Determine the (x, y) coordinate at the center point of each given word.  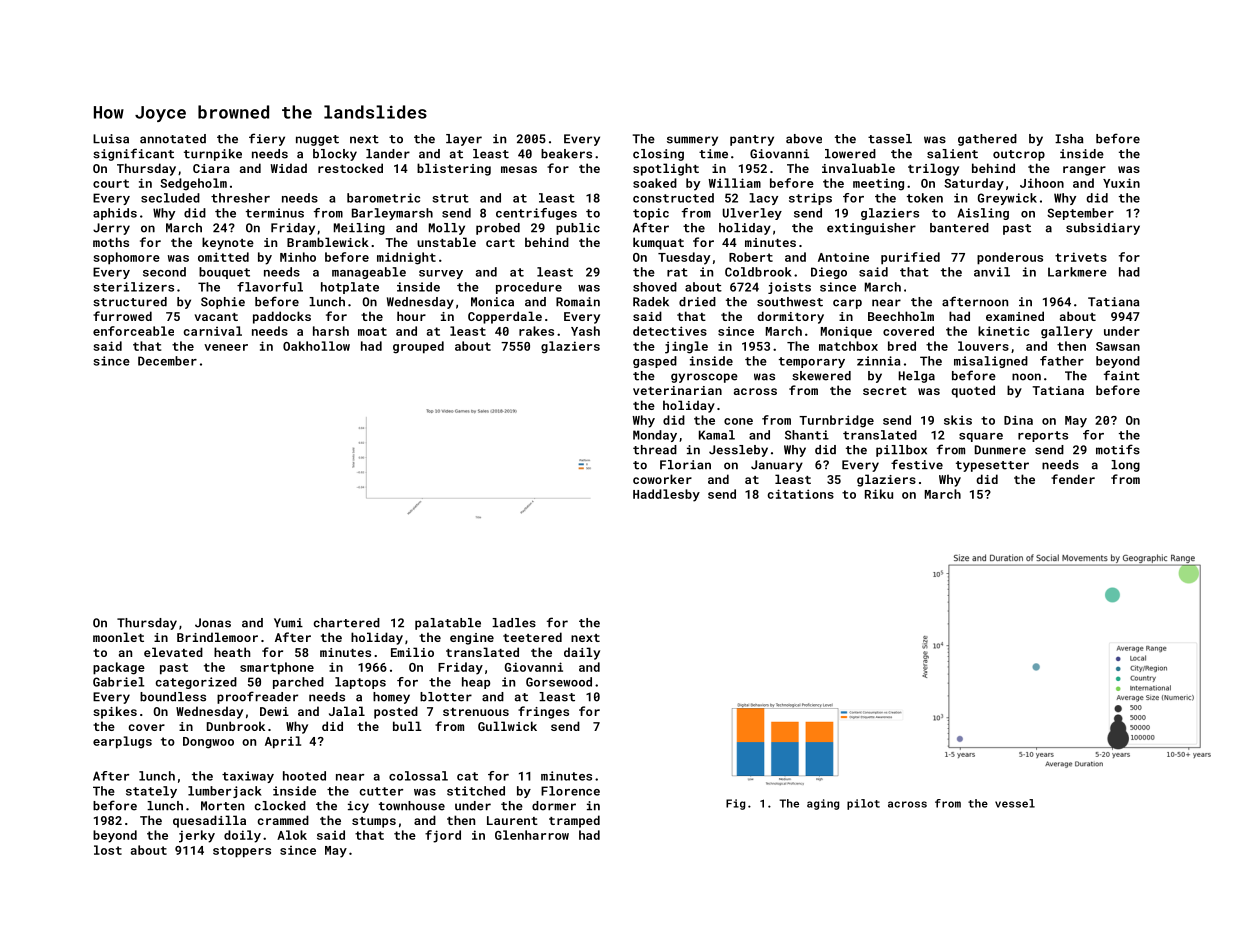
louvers (983, 346)
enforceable (133, 331)
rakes (536, 331)
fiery (267, 139)
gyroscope (704, 378)
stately (151, 792)
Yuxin (1121, 183)
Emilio (412, 652)
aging (823, 804)
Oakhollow (316, 346)
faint (1122, 375)
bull (407, 726)
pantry (752, 140)
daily (582, 653)
